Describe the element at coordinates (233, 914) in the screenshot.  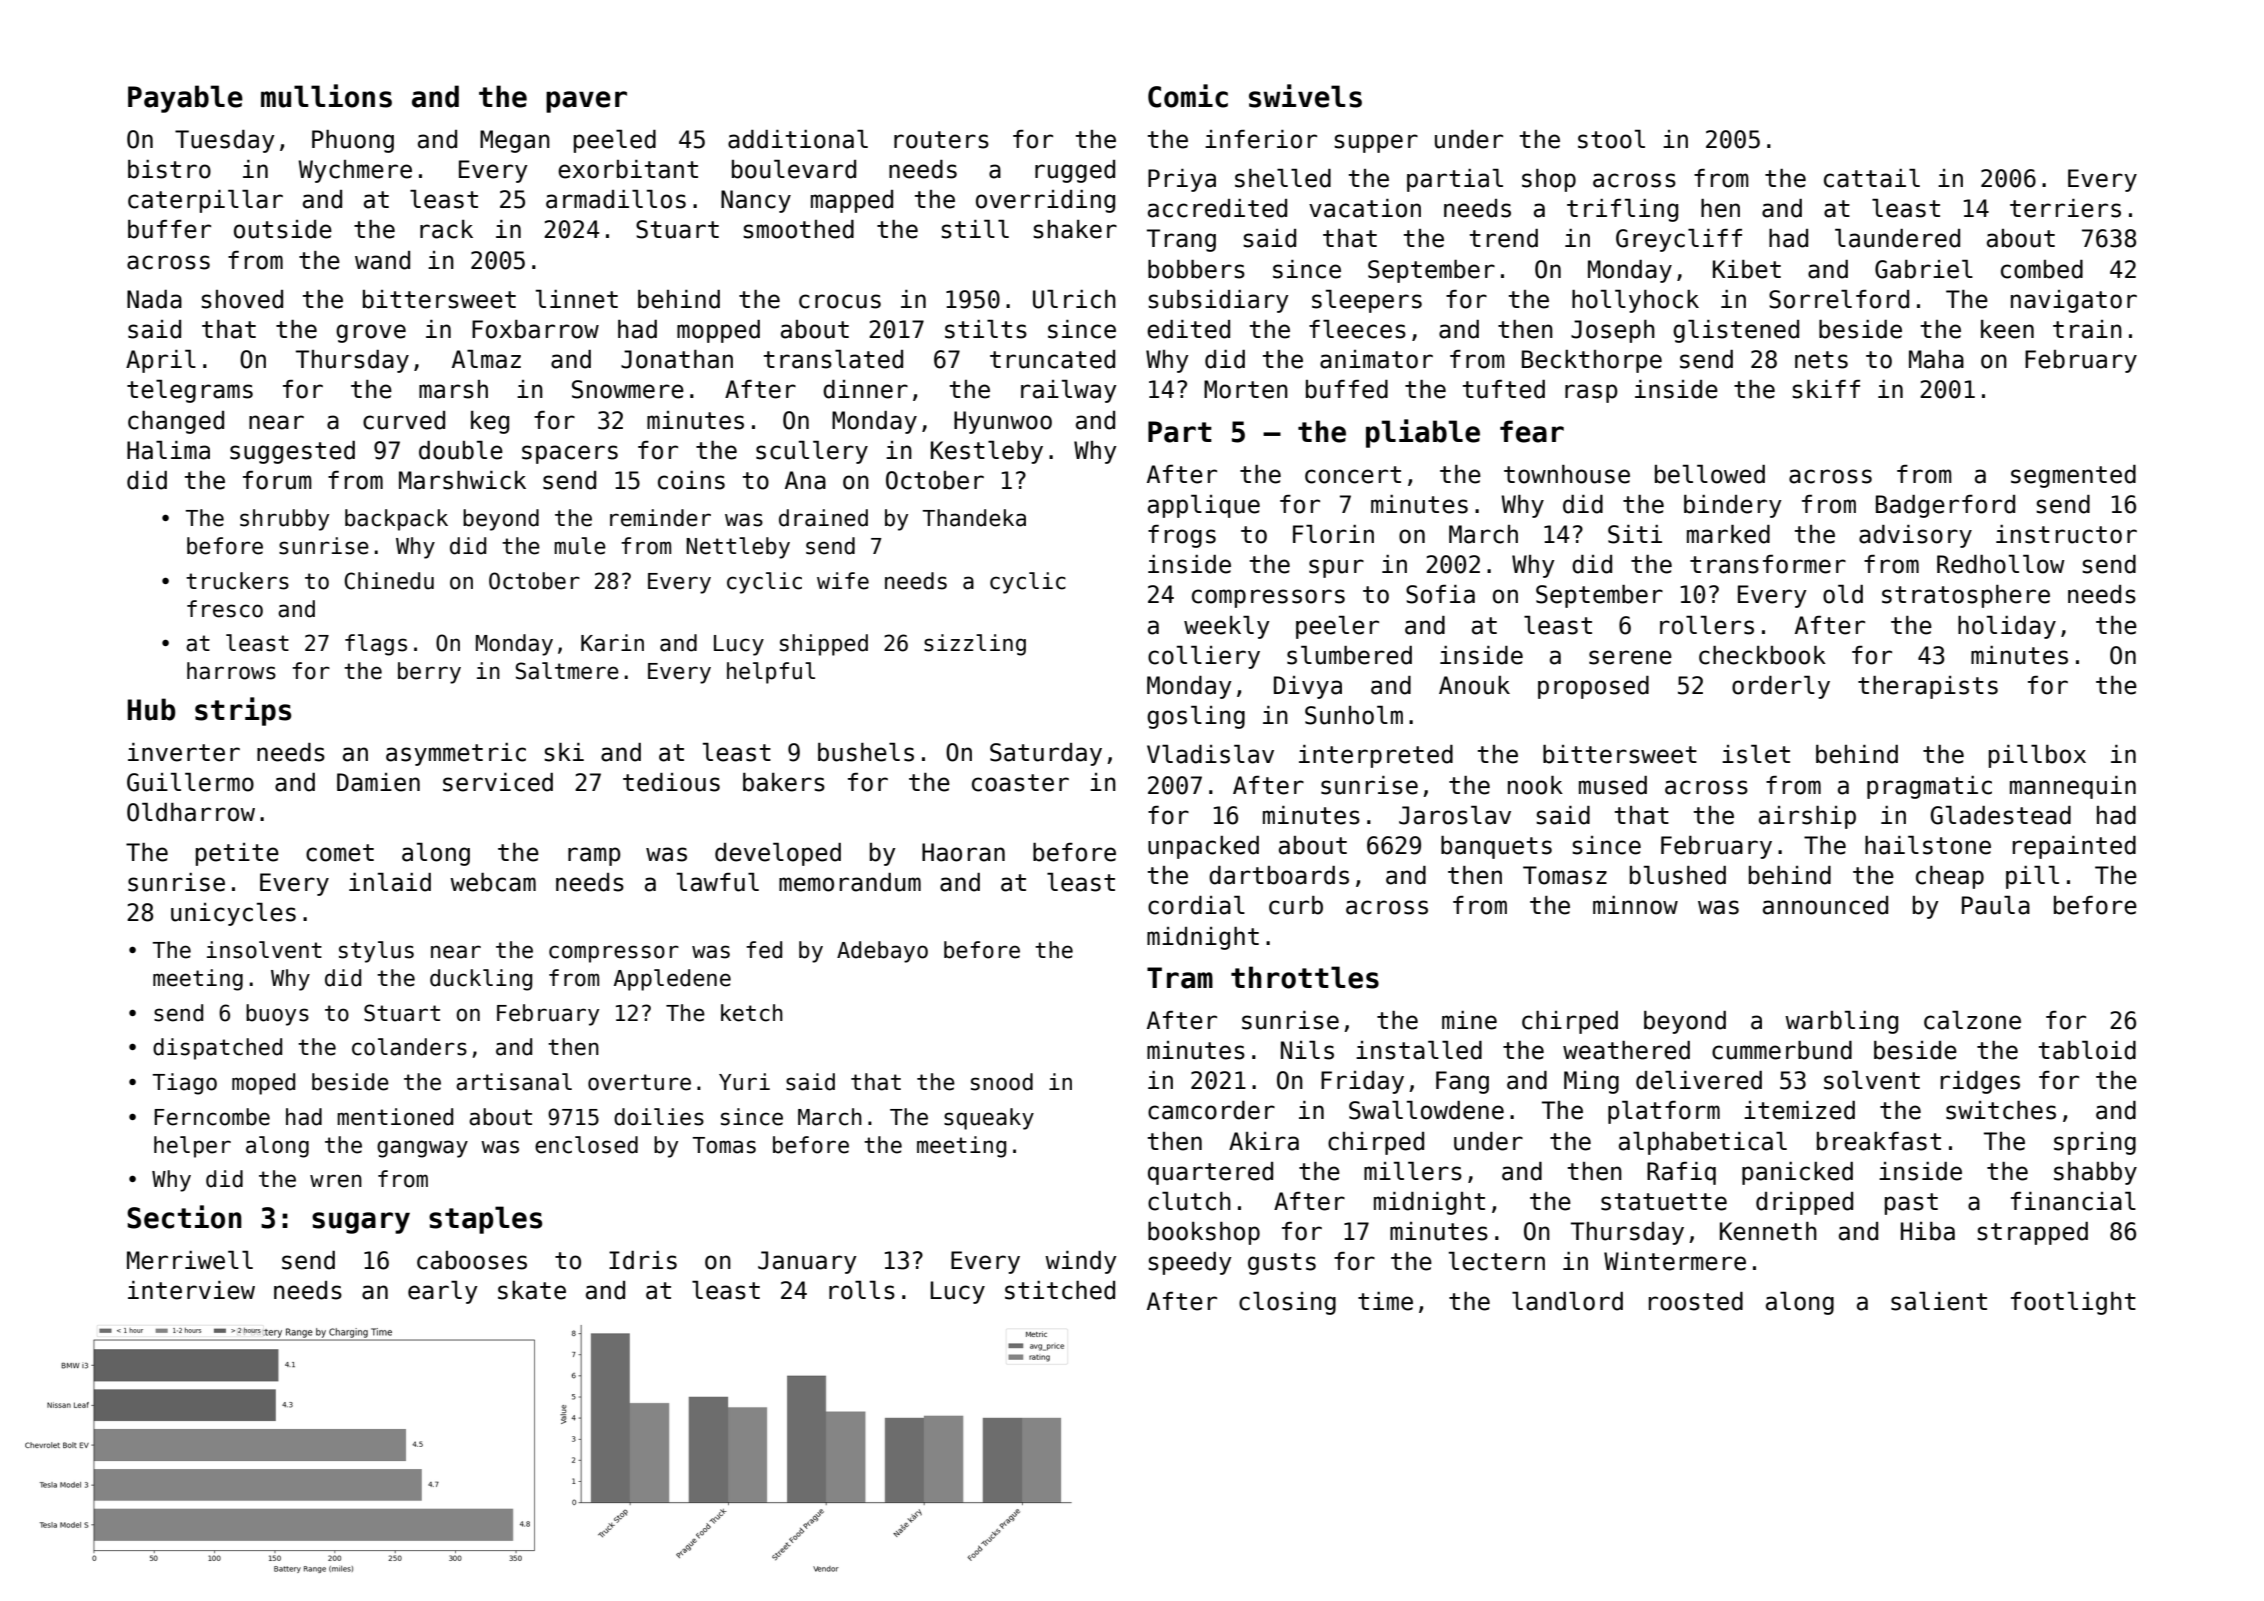
I see `unicycles` at that location.
